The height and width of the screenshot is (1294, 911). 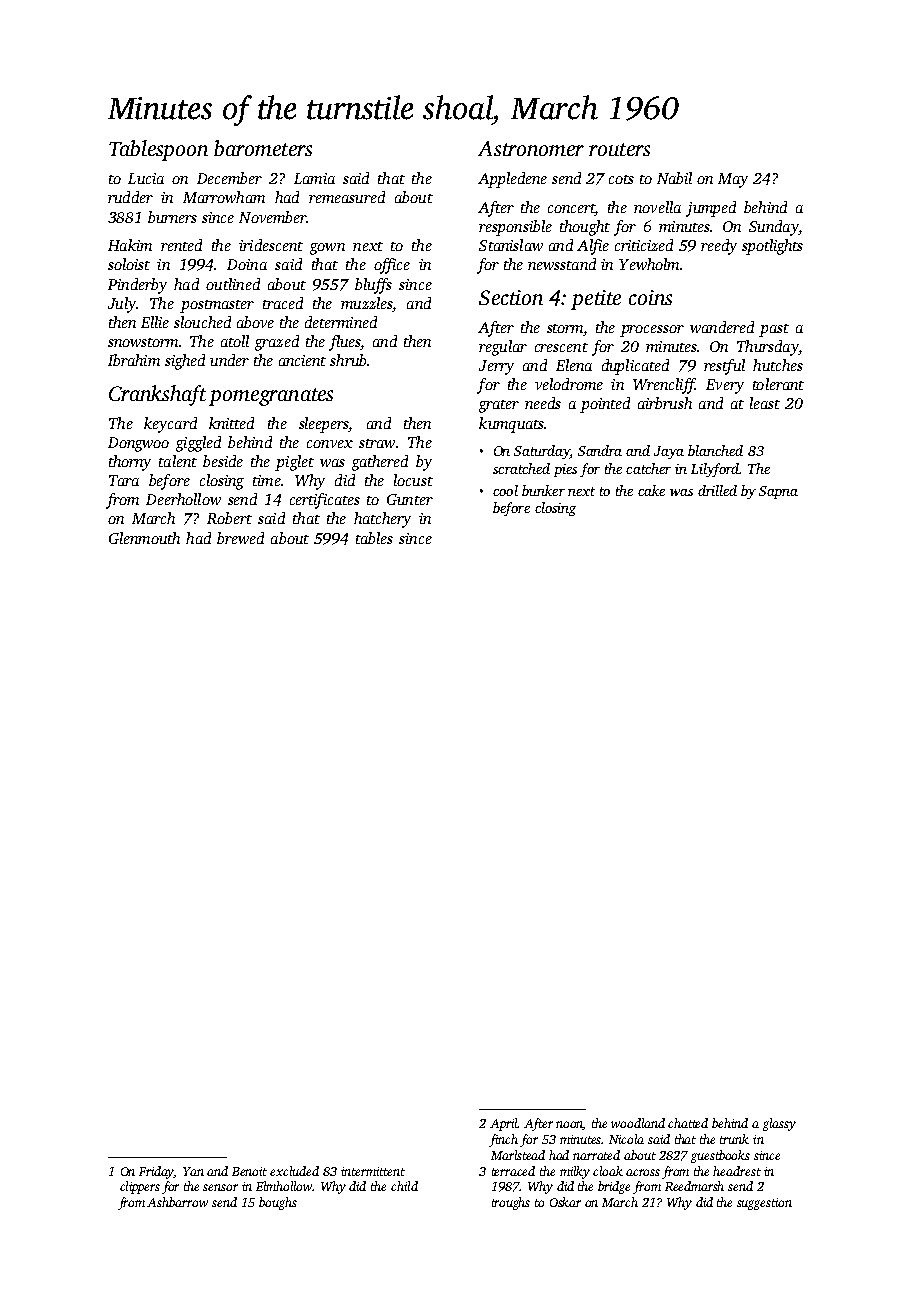 What do you see at coordinates (531, 148) in the screenshot?
I see `Astronomer` at bounding box center [531, 148].
